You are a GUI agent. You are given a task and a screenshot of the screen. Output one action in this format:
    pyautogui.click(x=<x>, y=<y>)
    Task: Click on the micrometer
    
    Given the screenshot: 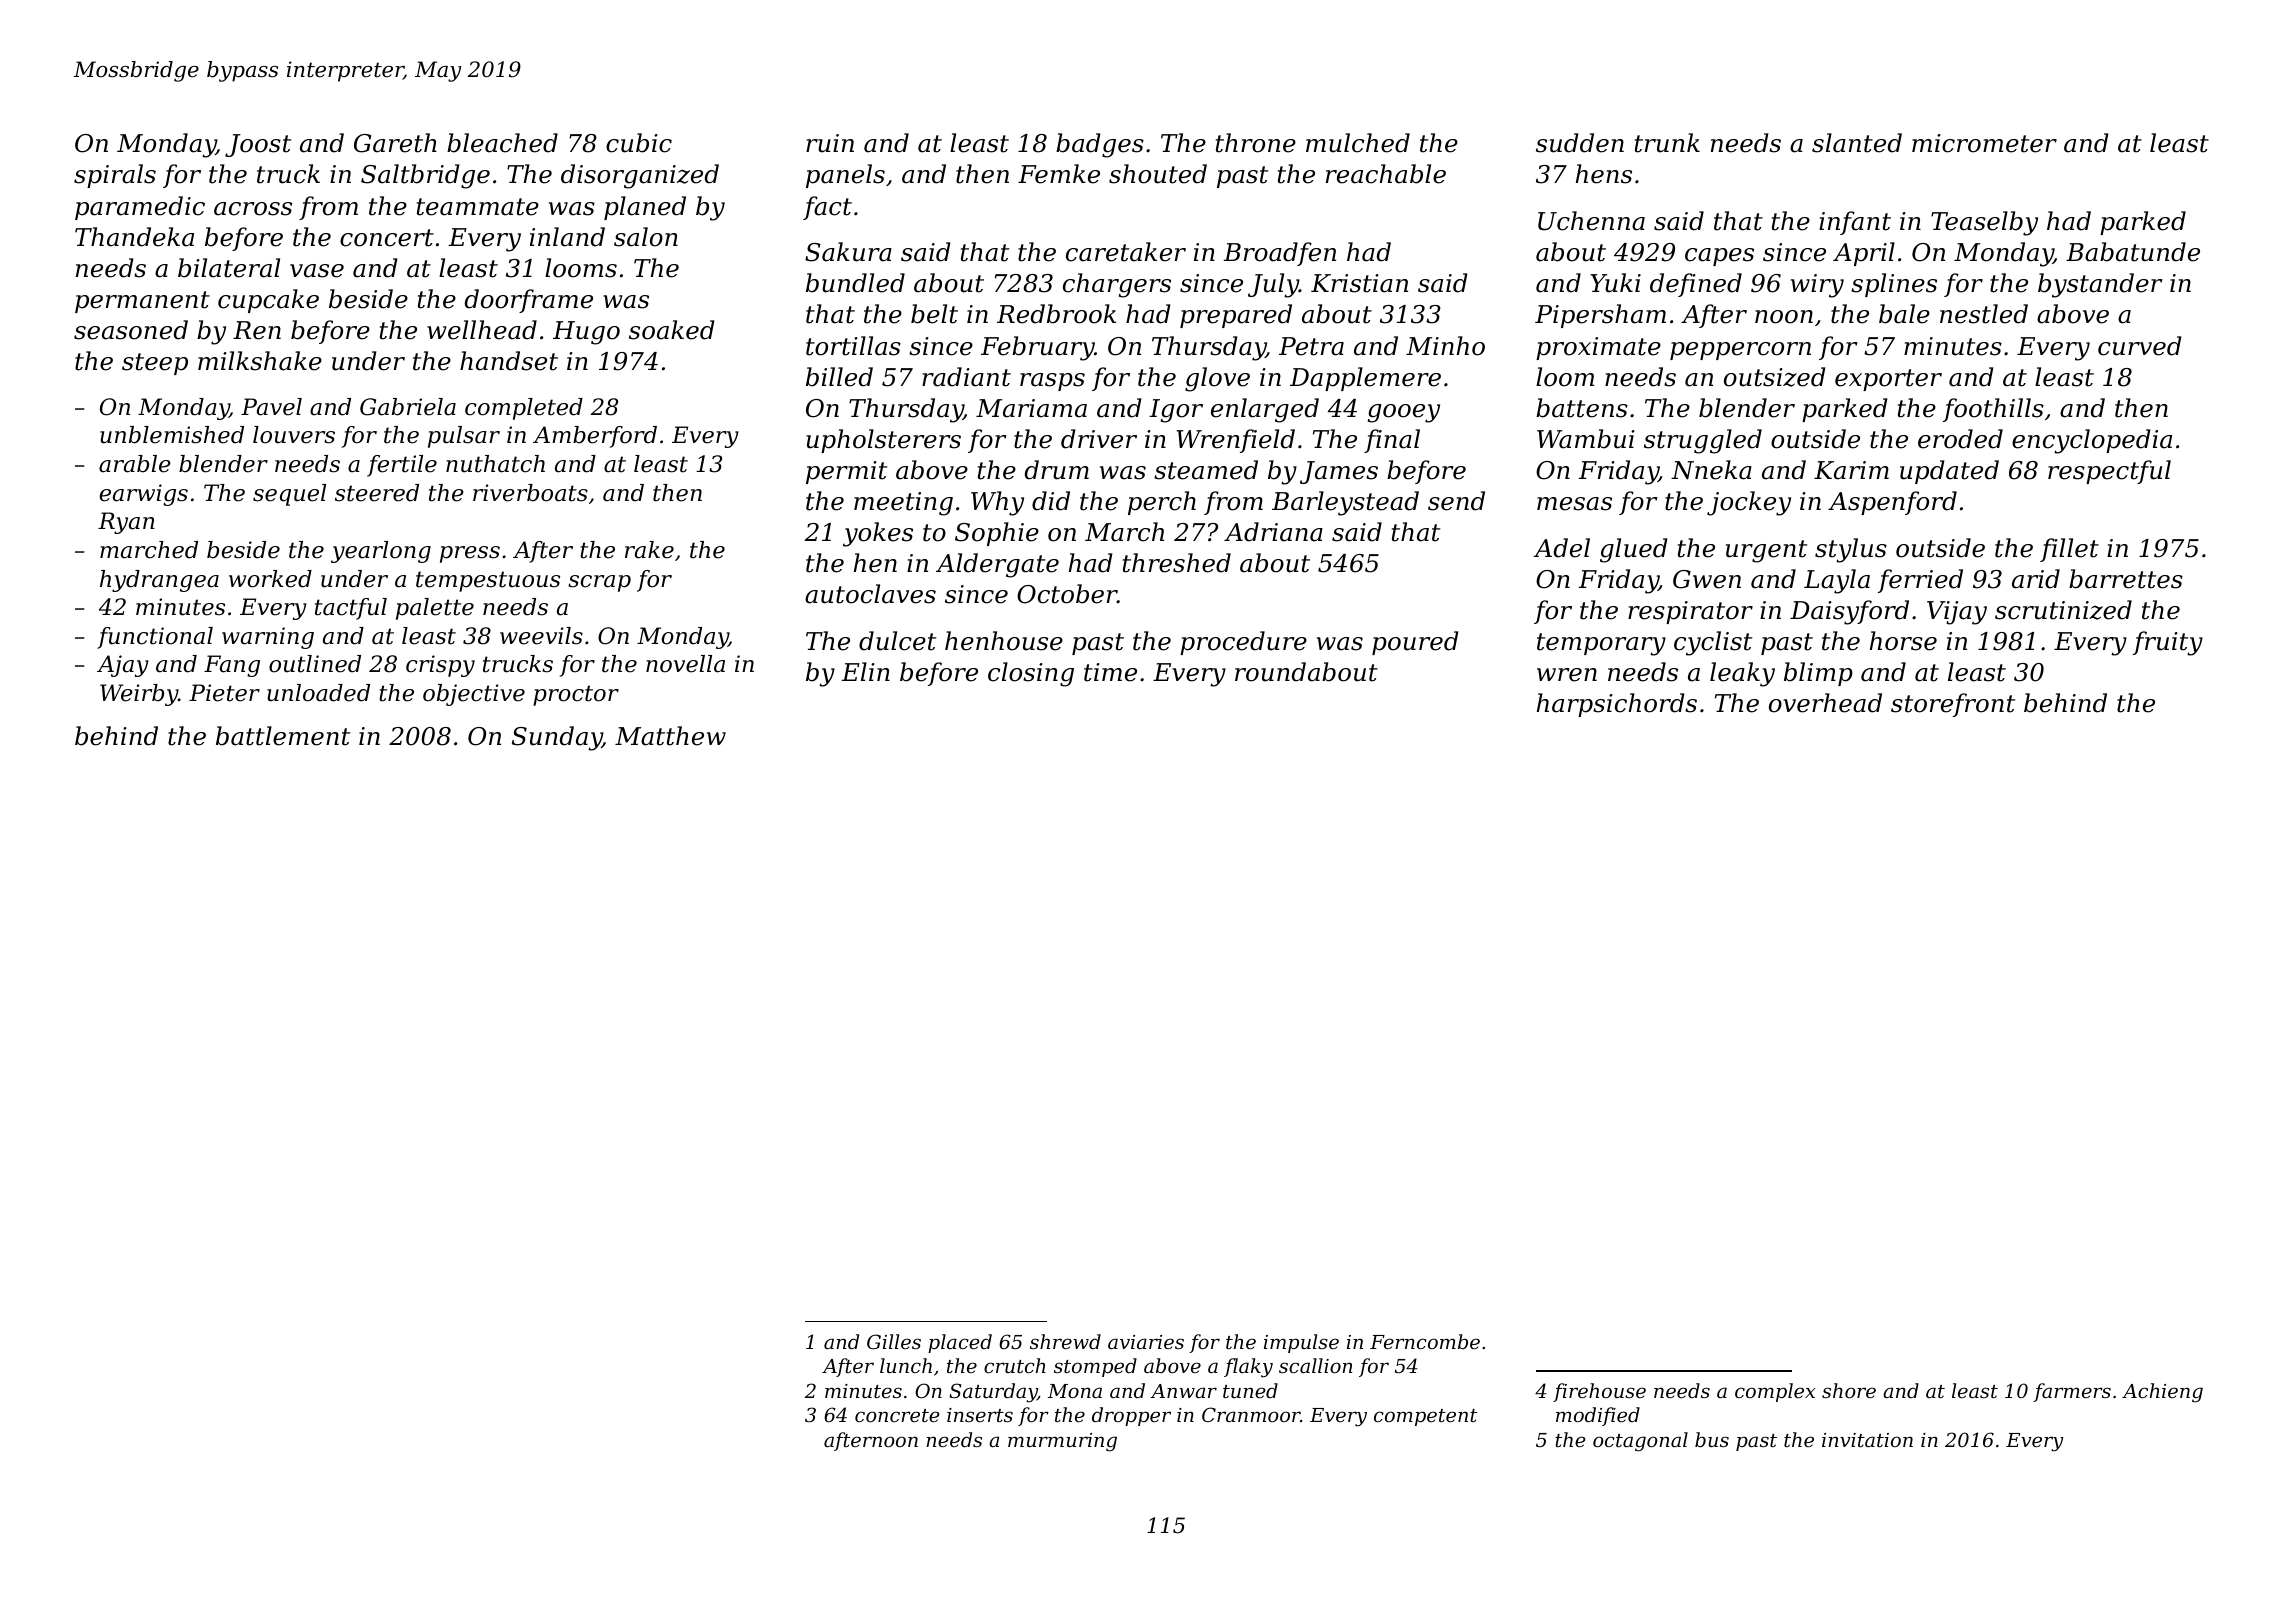 What is the action you would take?
    pyautogui.click(x=1984, y=143)
